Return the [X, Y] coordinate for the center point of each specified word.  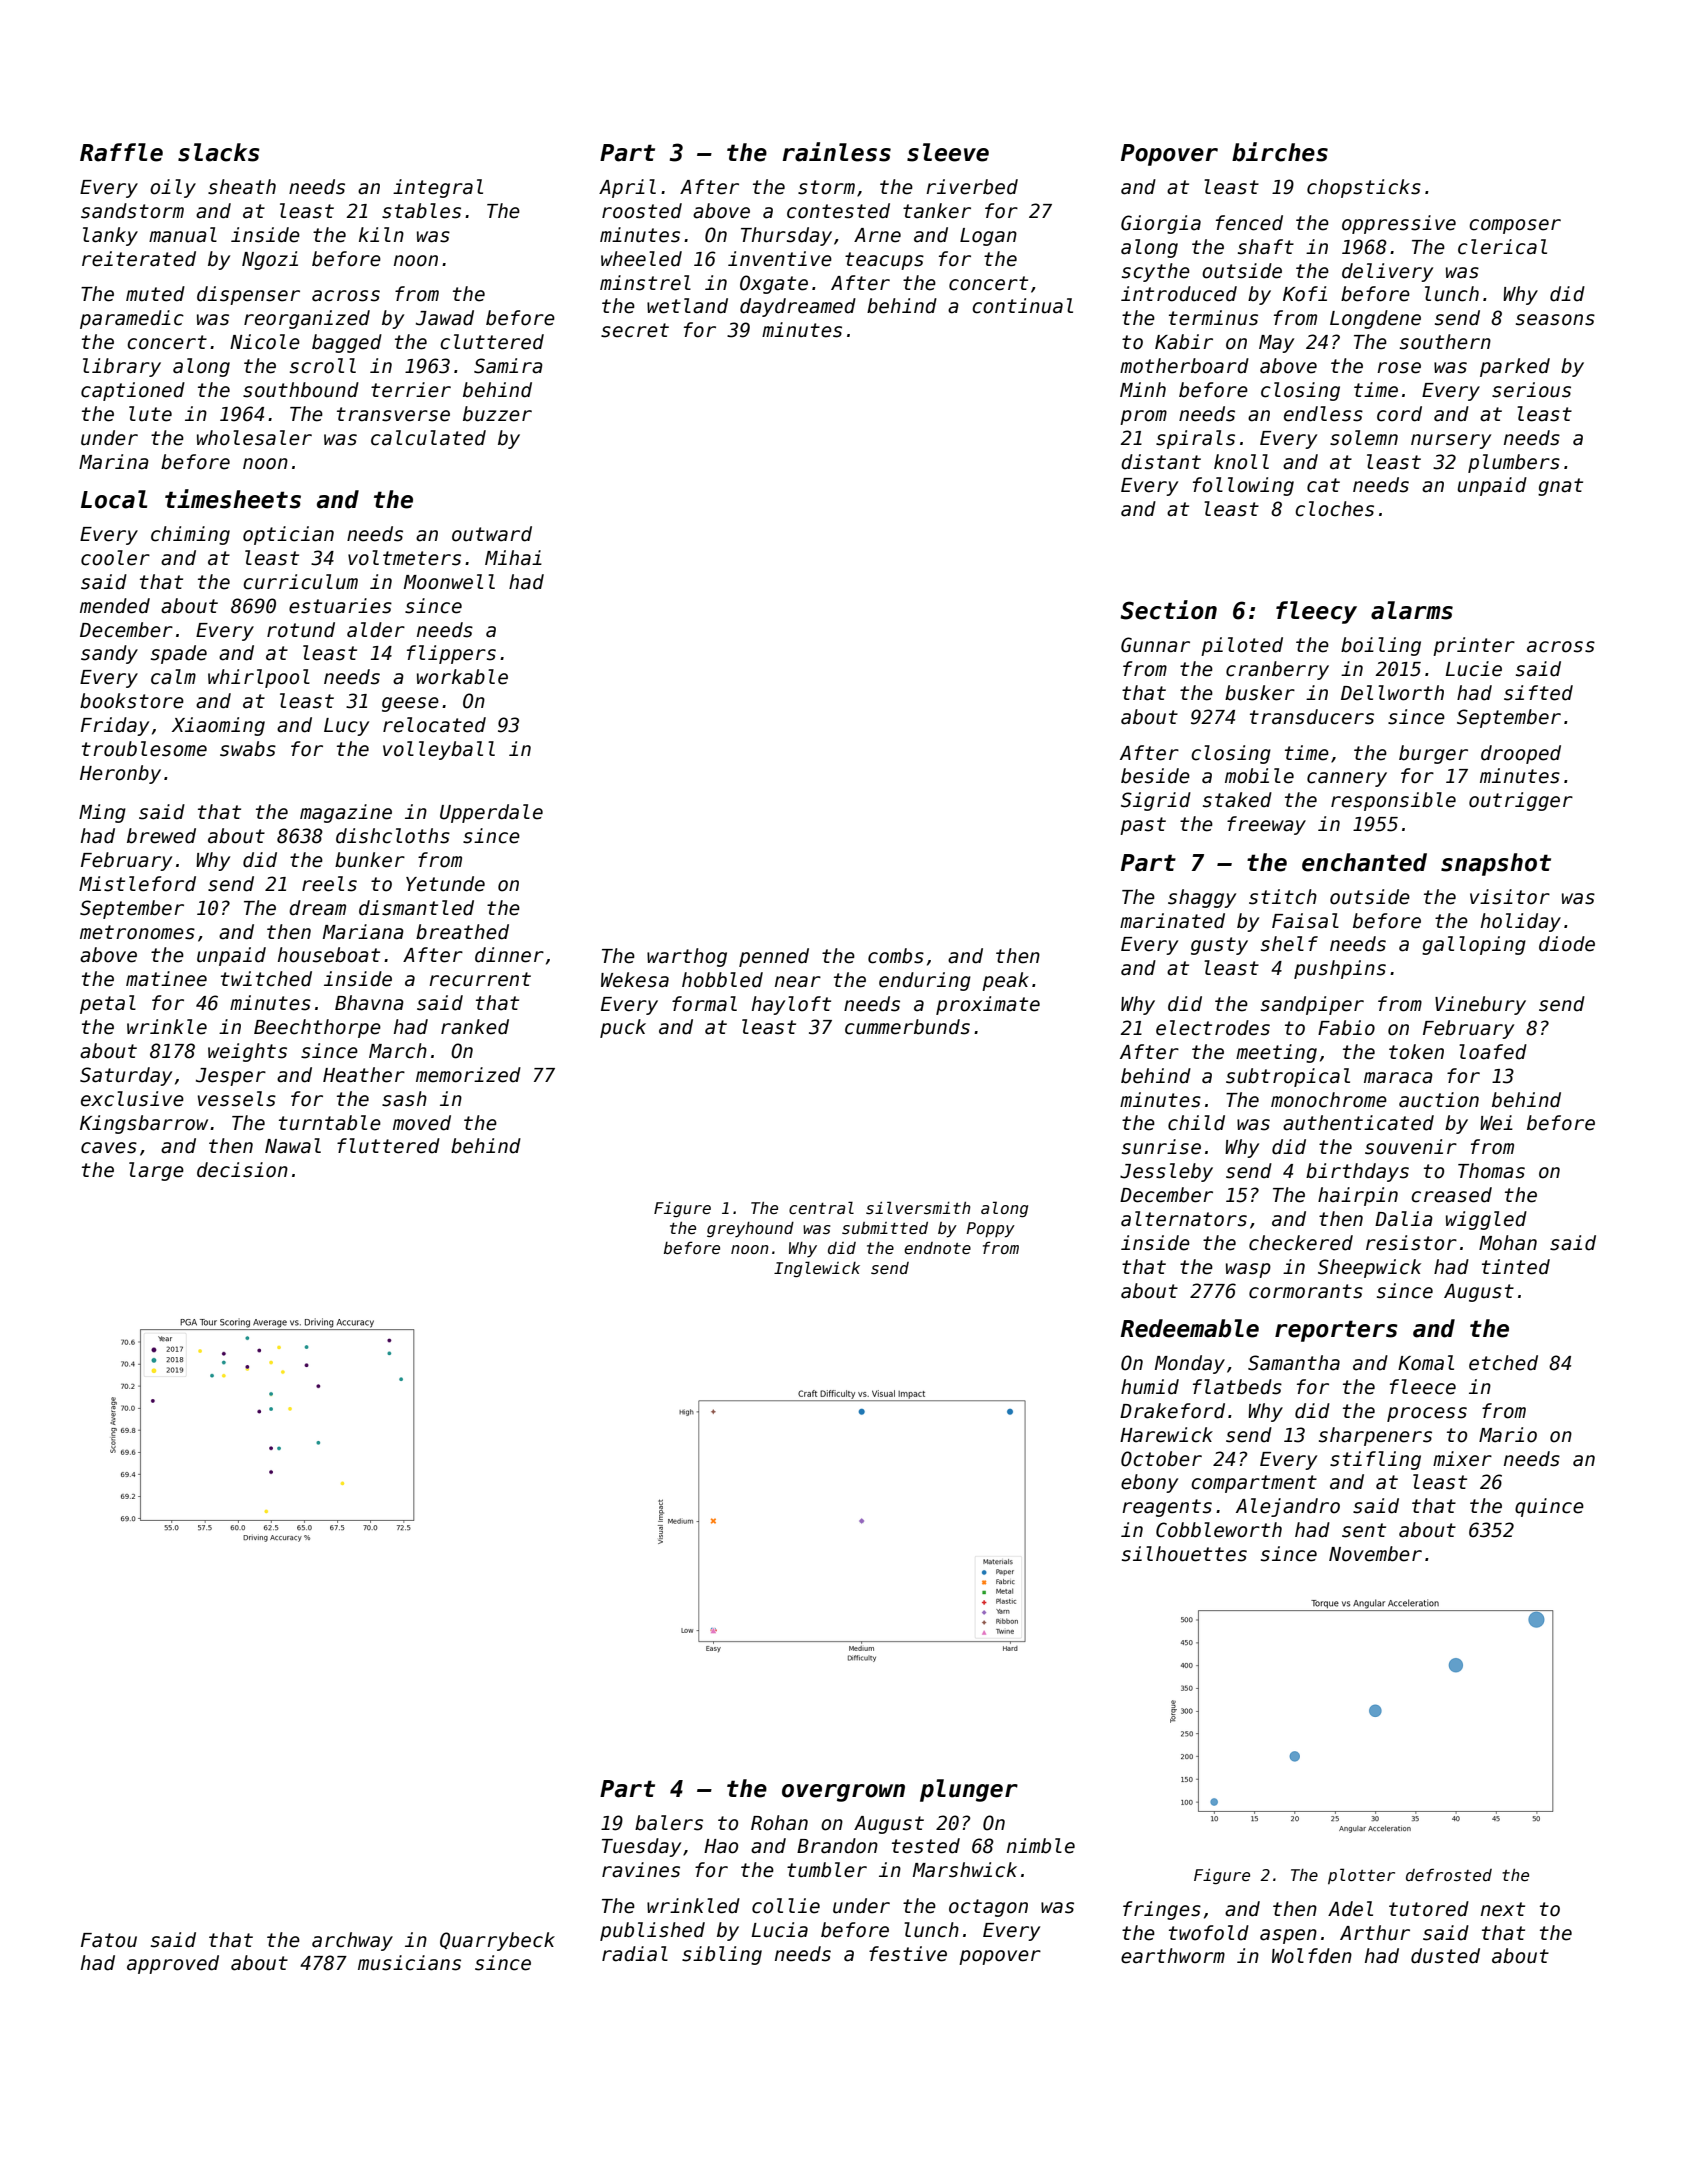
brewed [161, 836]
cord [1399, 414]
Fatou [109, 1940]
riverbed [972, 187]
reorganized [307, 319]
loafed [1493, 1052]
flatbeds [1237, 1387]
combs [896, 956]
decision [242, 1170]
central [821, 1207]
